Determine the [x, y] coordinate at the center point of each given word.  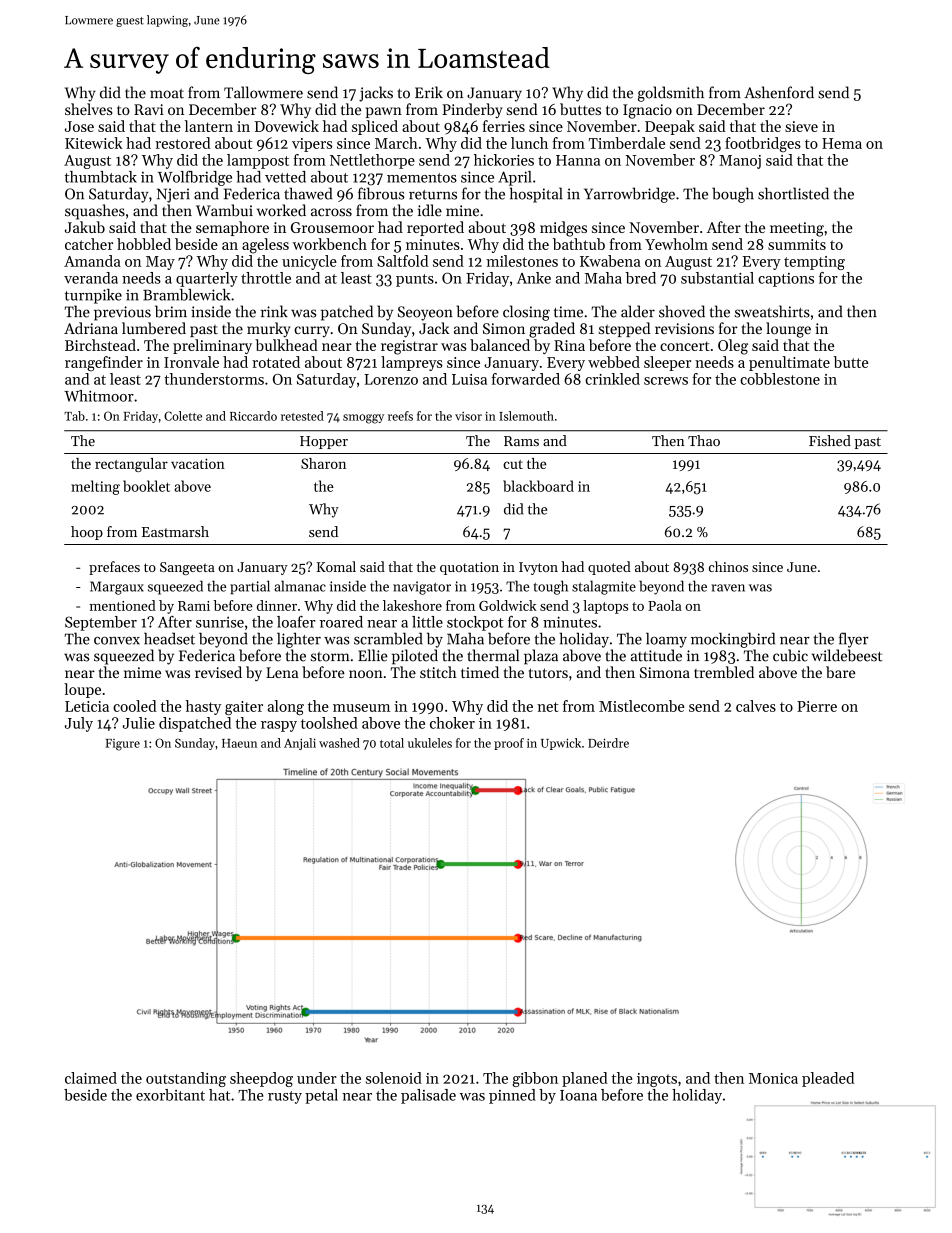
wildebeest [847, 655]
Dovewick [287, 126]
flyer [854, 640]
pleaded [828, 1079]
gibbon [535, 1079]
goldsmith [671, 94]
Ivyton [538, 568]
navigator [422, 588]
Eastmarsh [175, 531]
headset [169, 638]
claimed [91, 1078]
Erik [429, 92]
